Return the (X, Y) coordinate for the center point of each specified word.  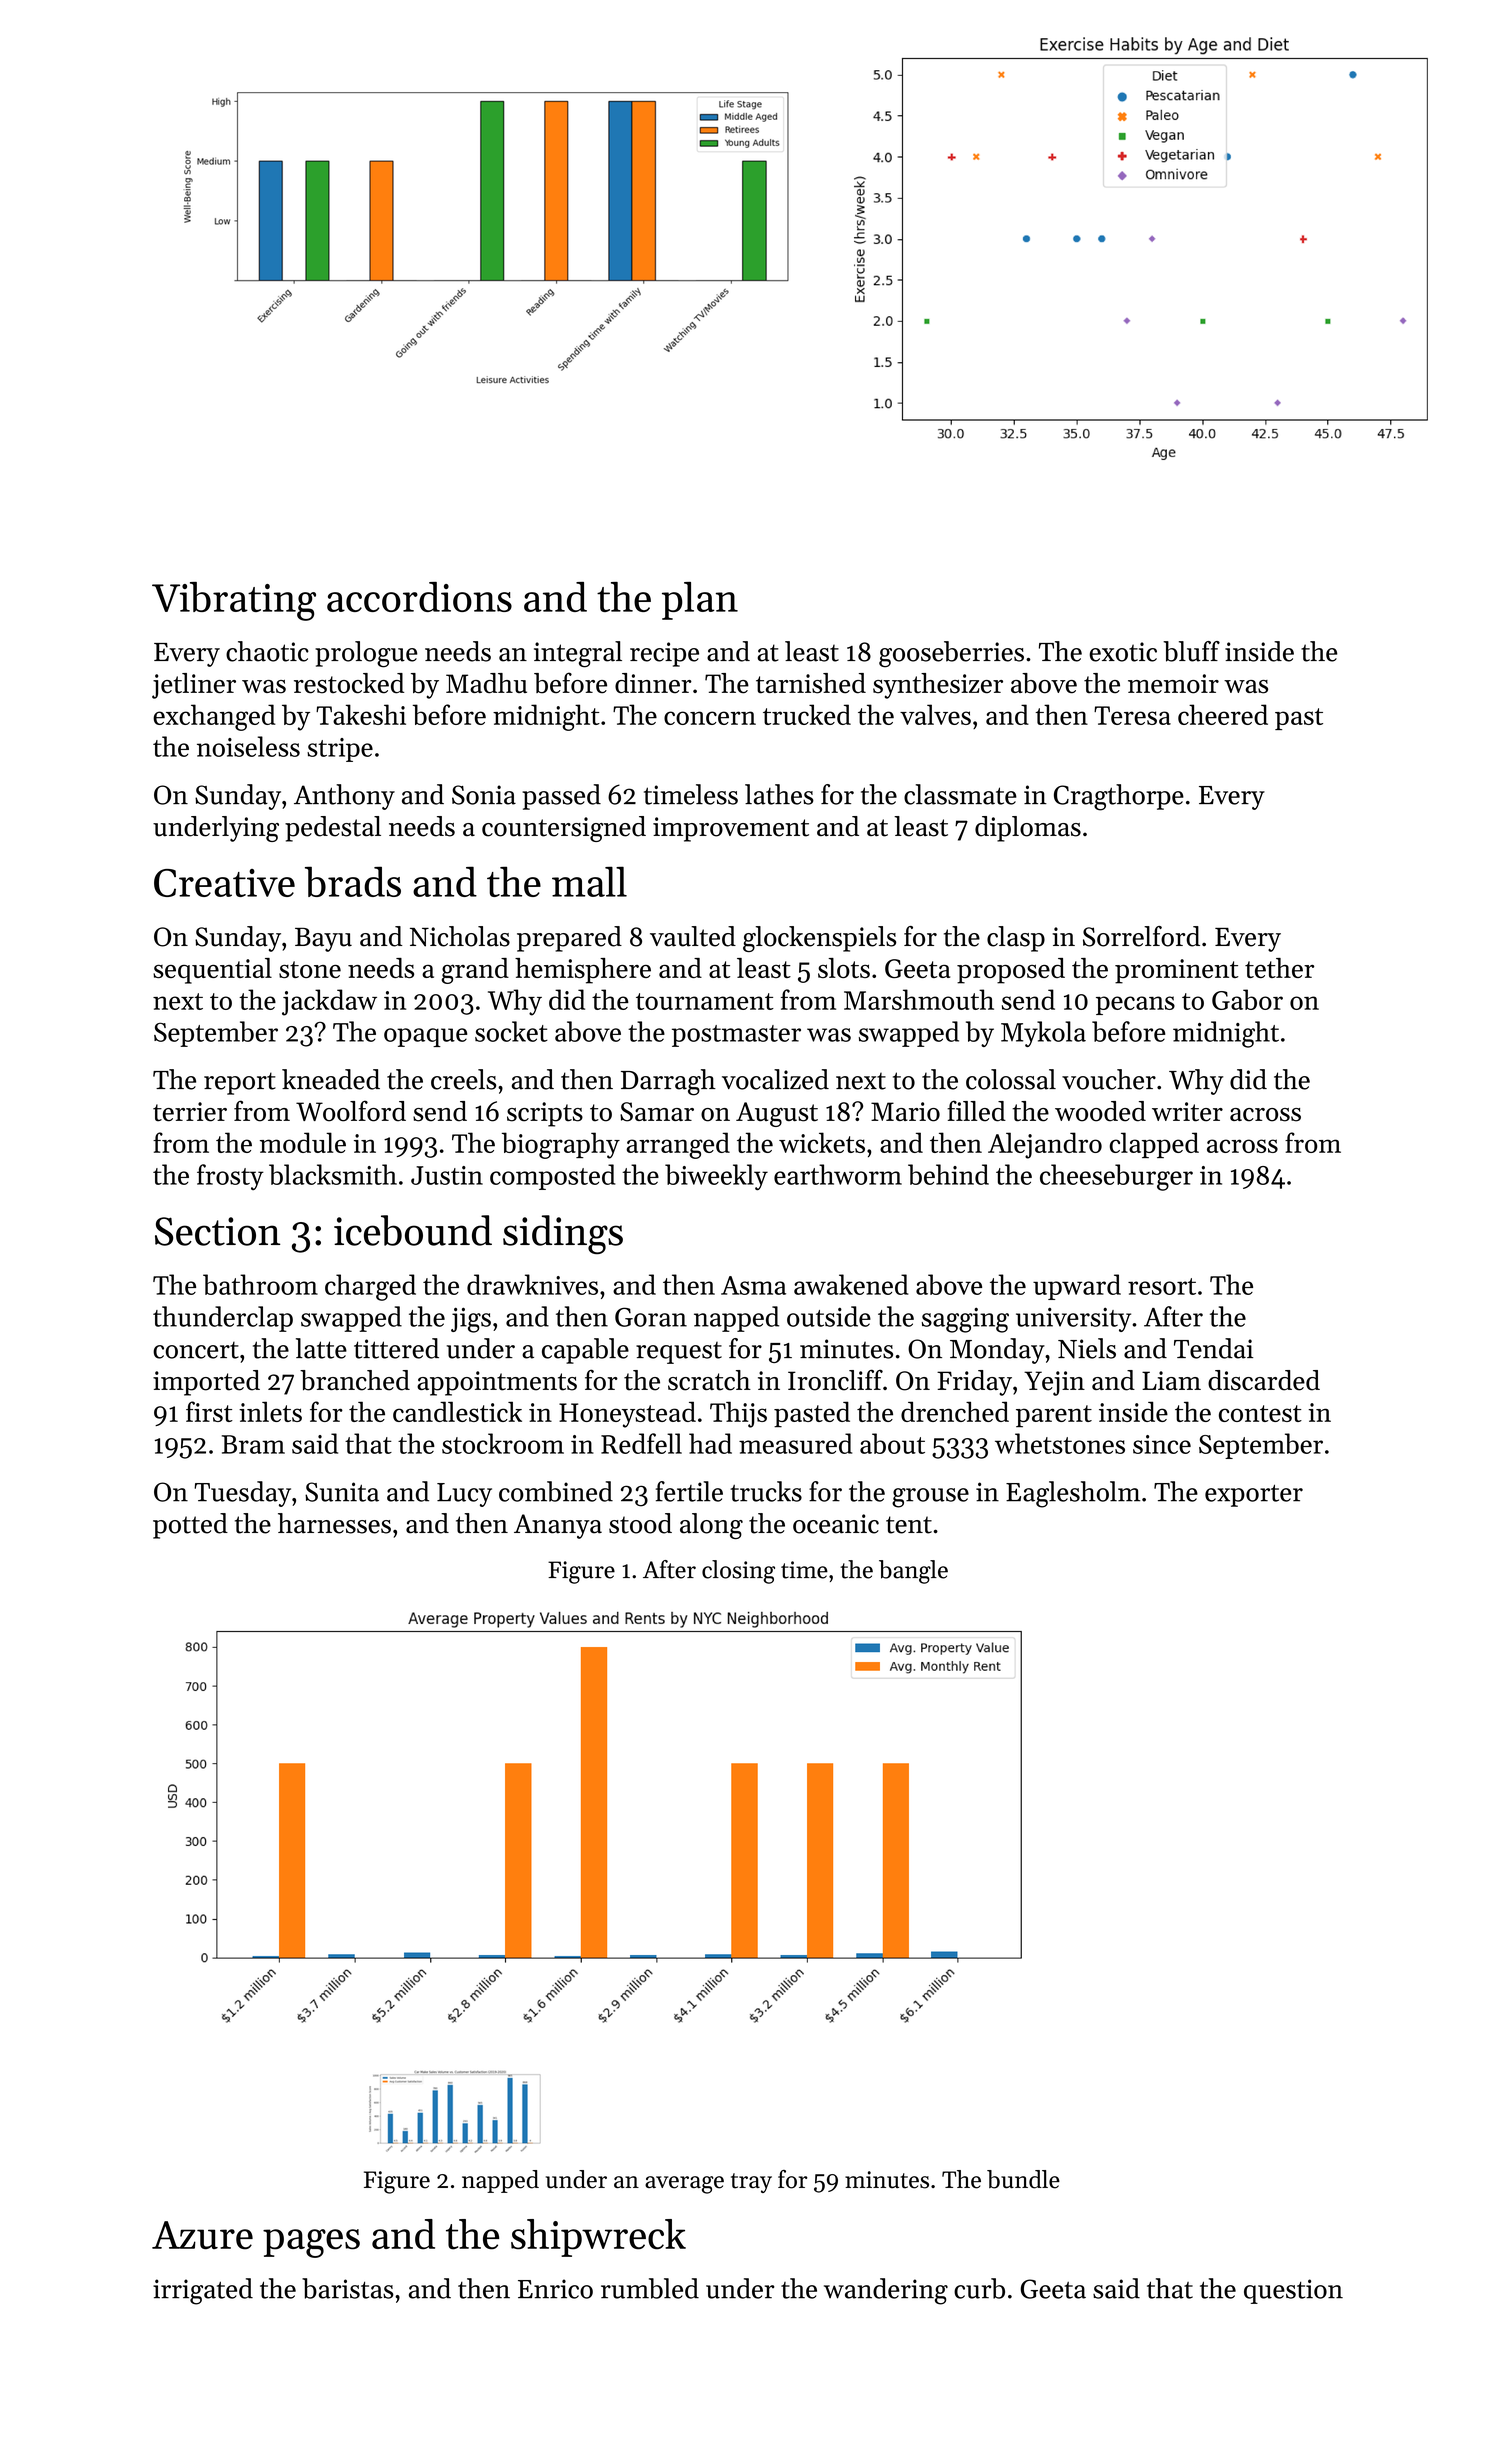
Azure (202, 2235)
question (1293, 2291)
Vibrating (234, 601)
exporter (1254, 1495)
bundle (1023, 2179)
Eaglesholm (1073, 1494)
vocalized (775, 1079)
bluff (1191, 651)
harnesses (334, 1523)
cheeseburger (1116, 1177)
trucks (766, 1491)
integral (578, 654)
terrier (190, 1112)
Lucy (464, 1495)
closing (738, 1572)
